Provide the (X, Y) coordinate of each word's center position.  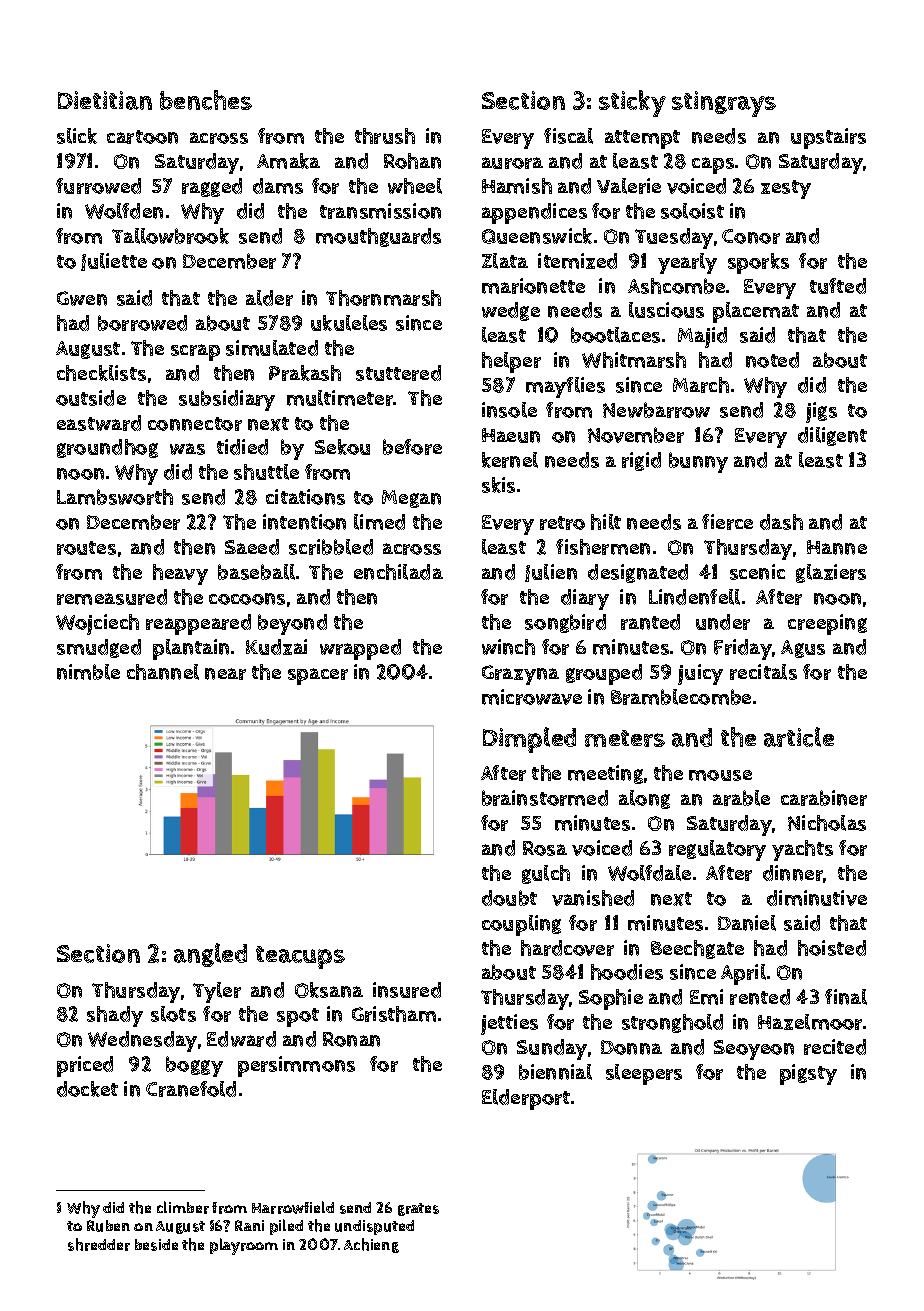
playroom (244, 1246)
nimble (88, 672)
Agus (803, 649)
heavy (180, 574)
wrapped (360, 649)
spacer (318, 676)
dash (781, 522)
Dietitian (105, 100)
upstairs (828, 138)
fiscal (568, 136)
